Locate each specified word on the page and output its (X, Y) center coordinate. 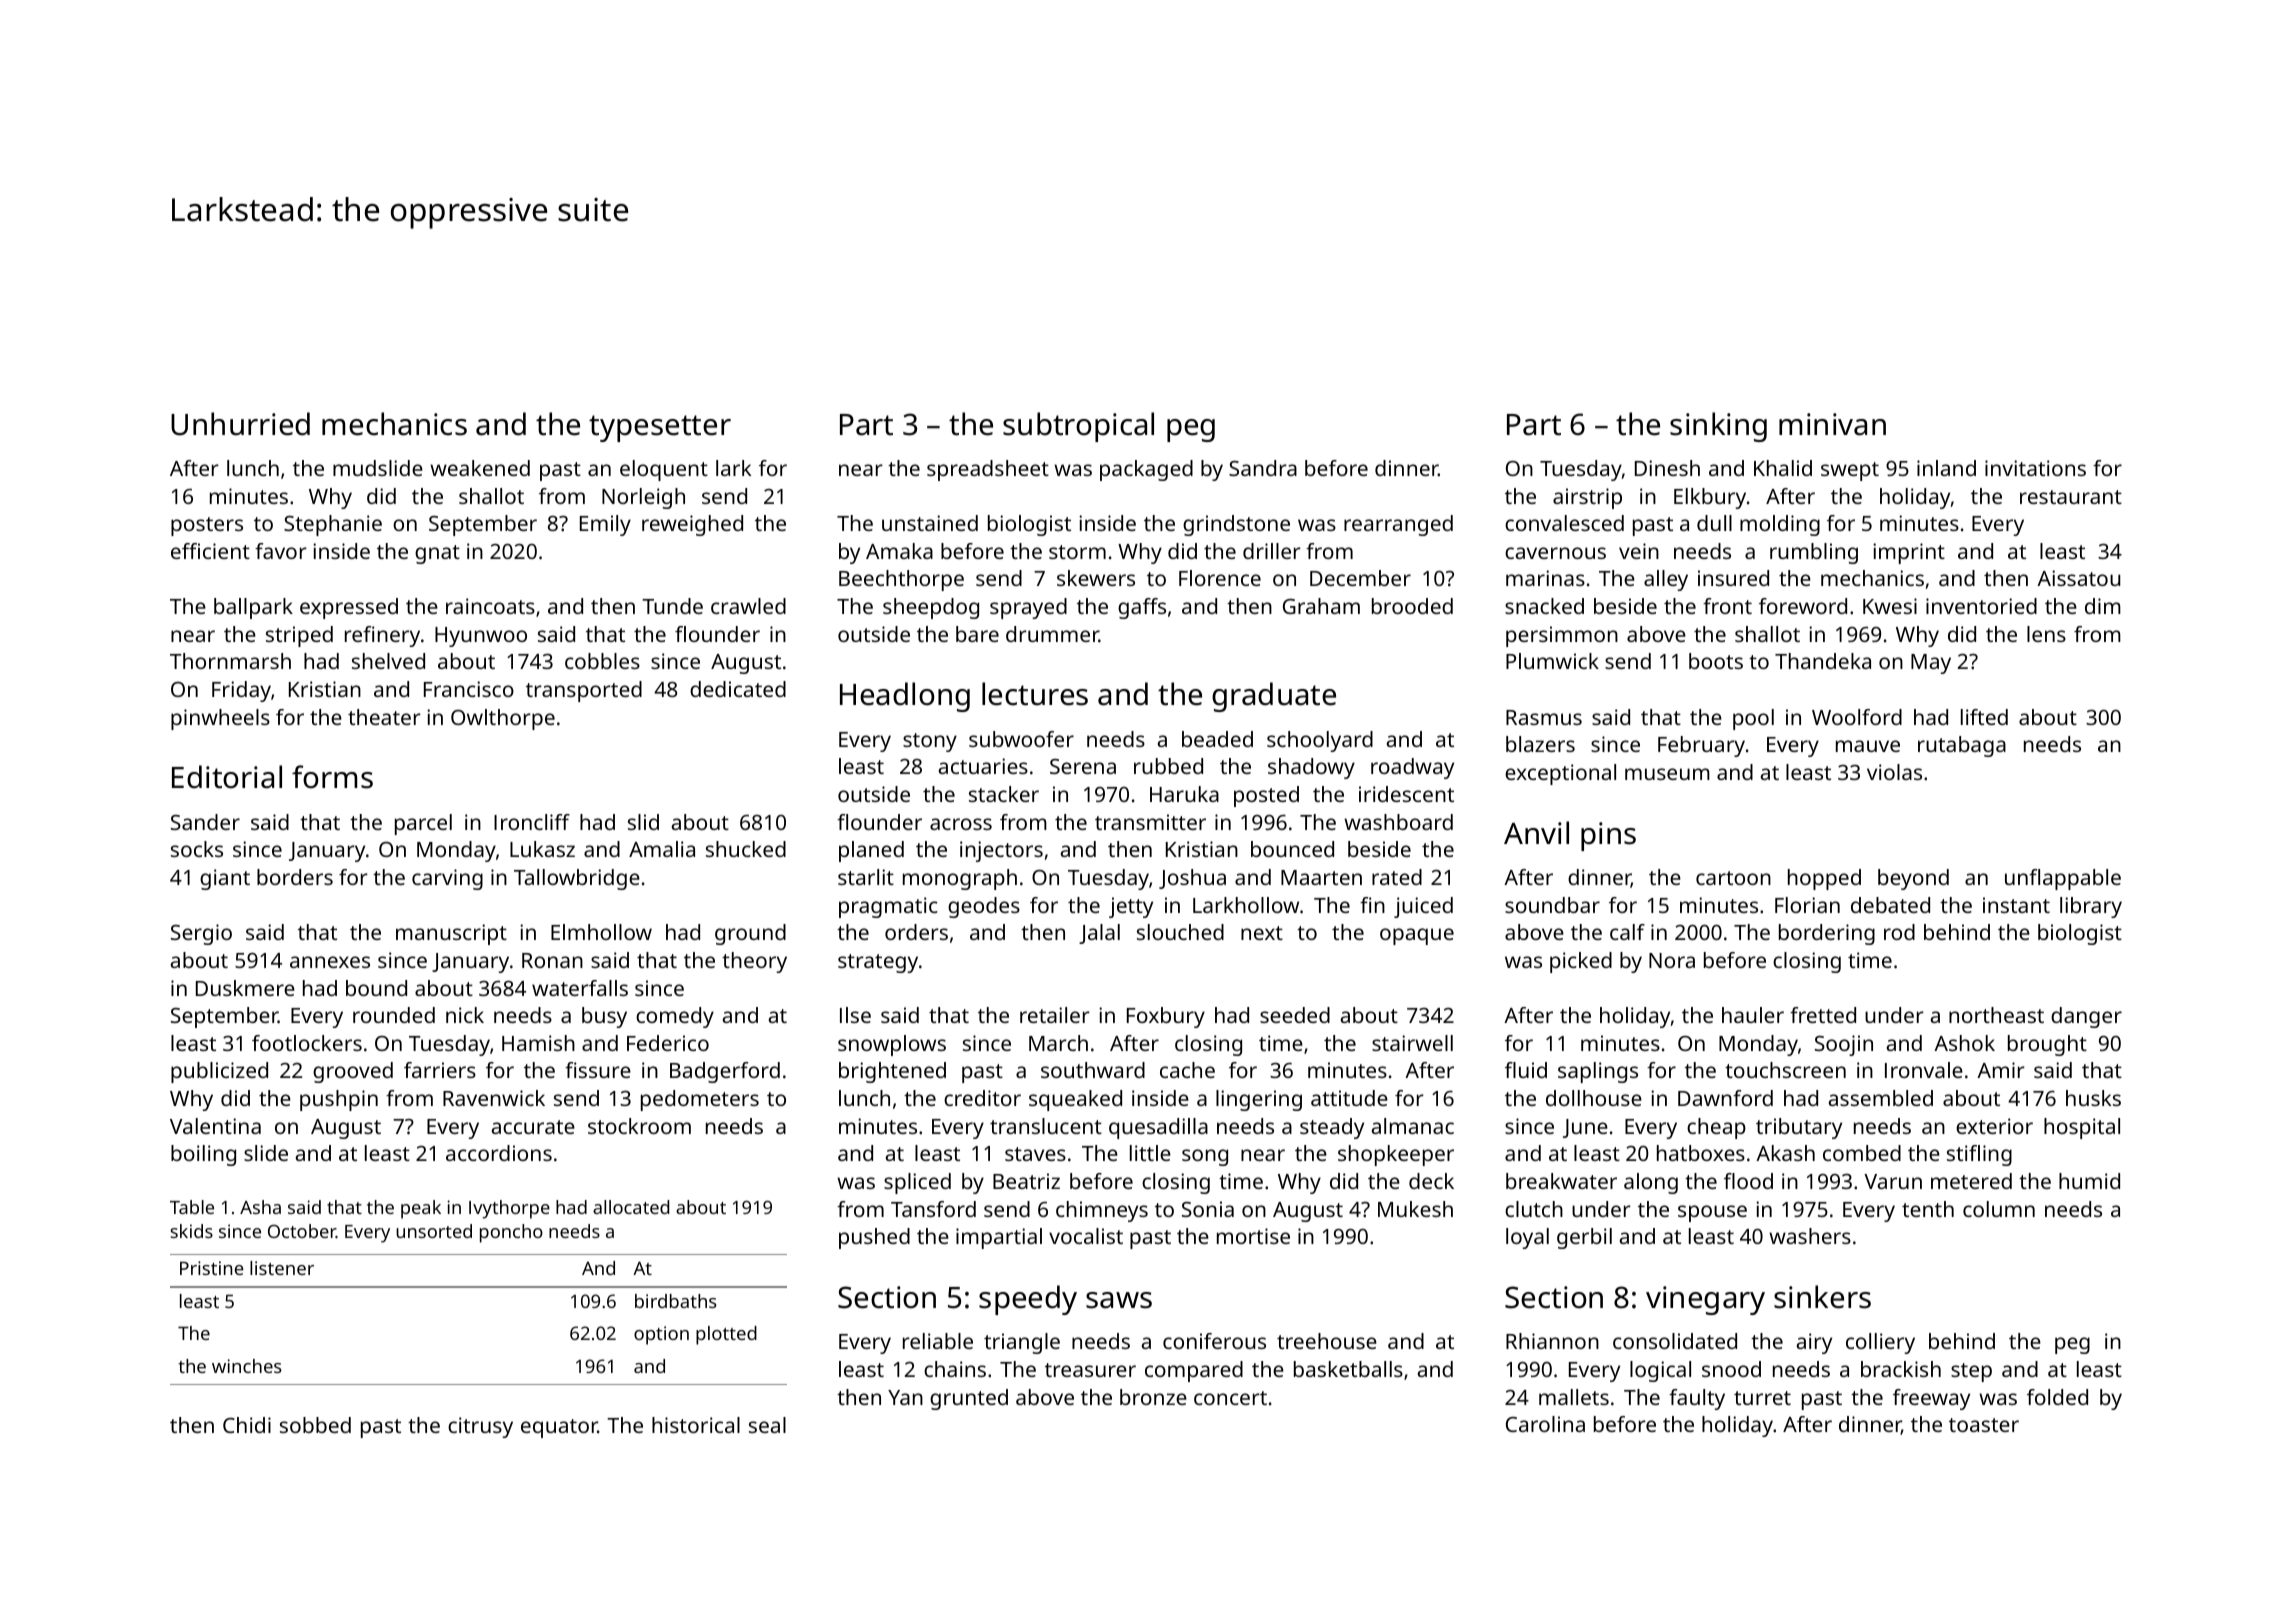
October (302, 1231)
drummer (1052, 634)
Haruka (1184, 794)
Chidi (247, 1425)
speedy (1028, 1300)
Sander (205, 822)
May (1931, 664)
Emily (605, 525)
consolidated (1675, 1341)
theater (384, 717)
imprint (1909, 553)
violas (1894, 772)
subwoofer (1021, 739)
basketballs (1348, 1369)
